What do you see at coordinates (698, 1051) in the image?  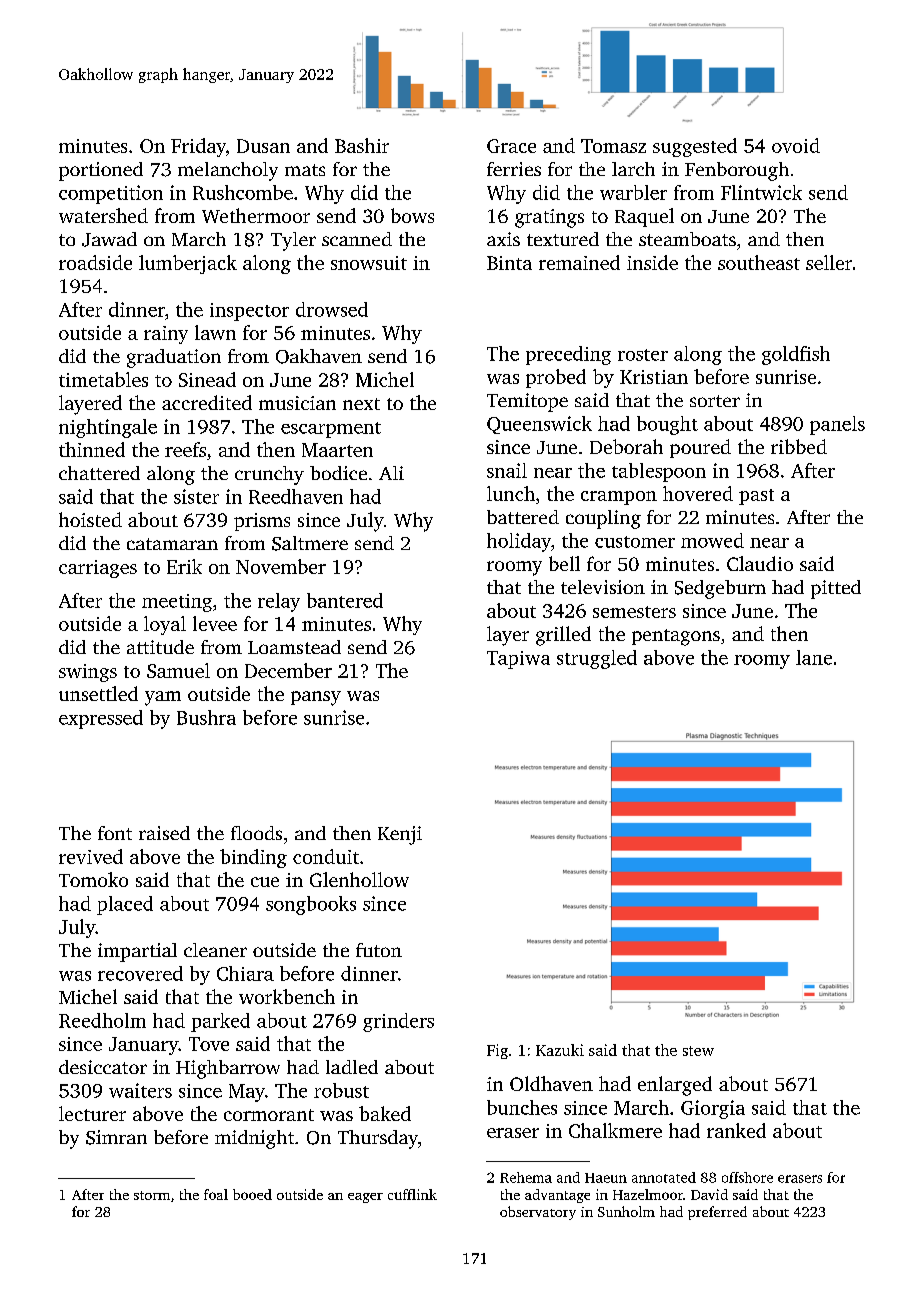 I see `stew` at bounding box center [698, 1051].
